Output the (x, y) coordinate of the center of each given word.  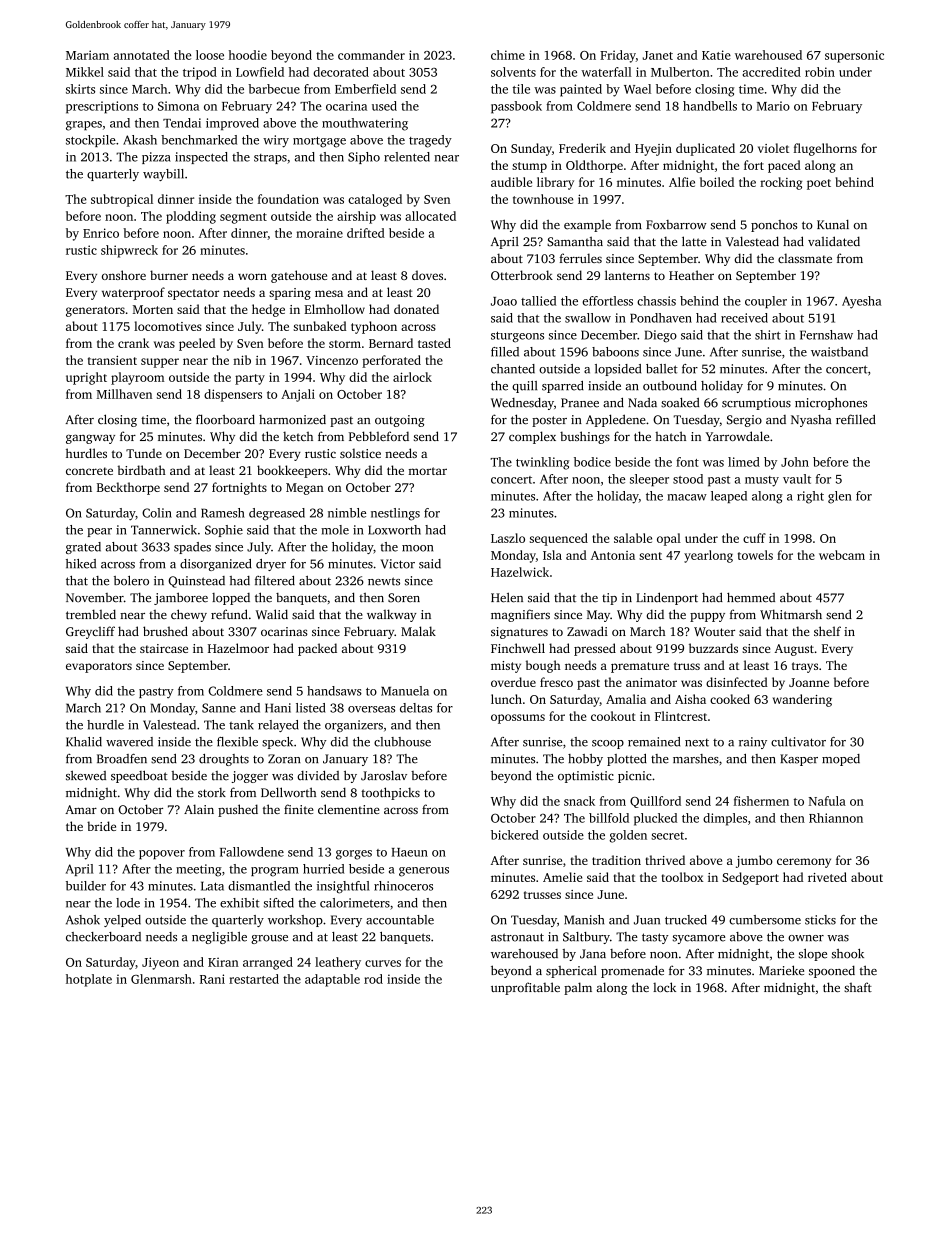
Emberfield (365, 89)
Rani (212, 979)
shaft (858, 987)
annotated (142, 55)
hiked (81, 564)
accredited (771, 72)
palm (578, 988)
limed (744, 462)
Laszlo (508, 538)
